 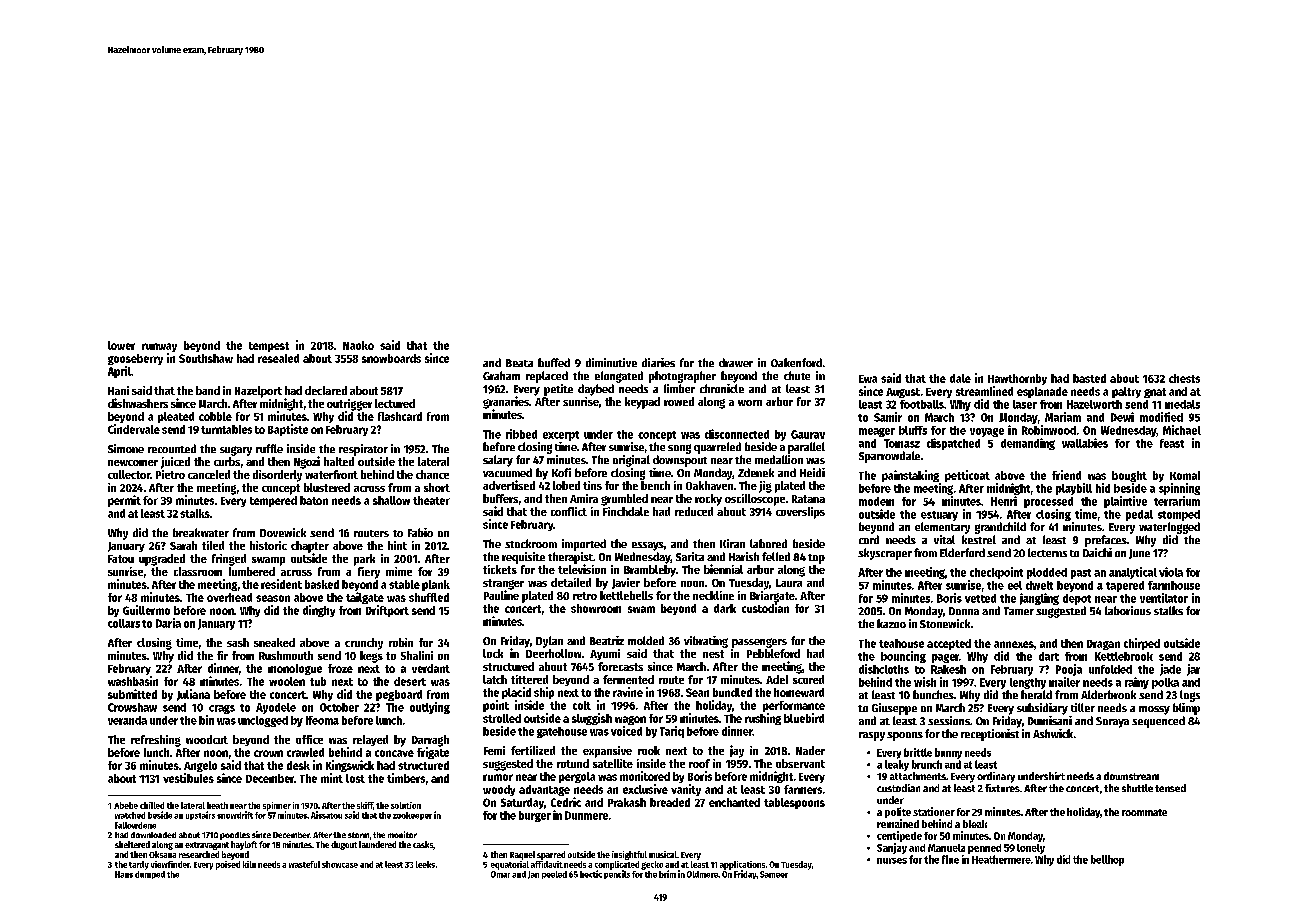 I want to click on Ayumi, so click(x=605, y=654).
